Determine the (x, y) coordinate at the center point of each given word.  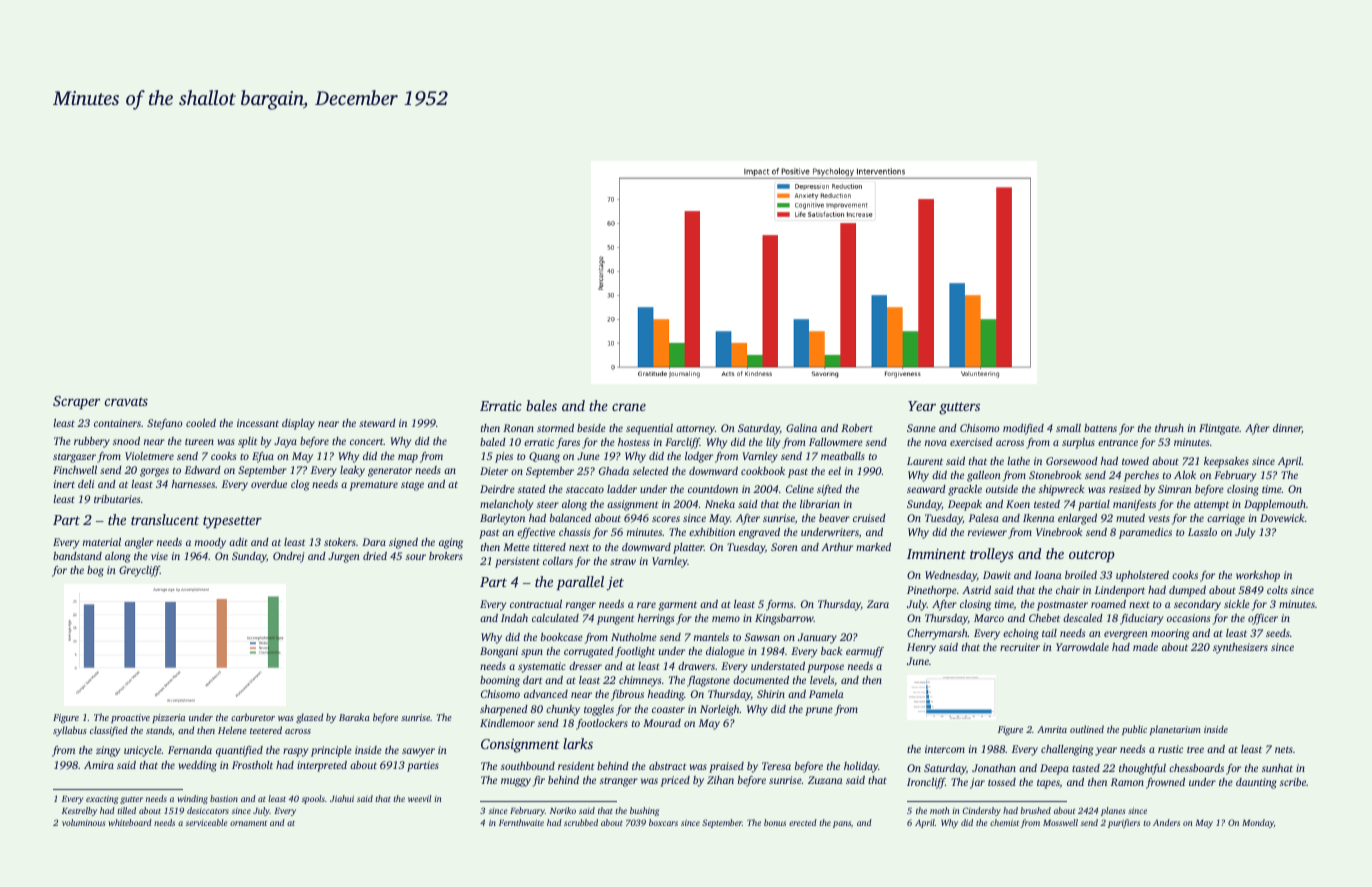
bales (541, 405)
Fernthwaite (521, 822)
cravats (126, 401)
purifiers (1124, 823)
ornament (248, 823)
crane (629, 407)
